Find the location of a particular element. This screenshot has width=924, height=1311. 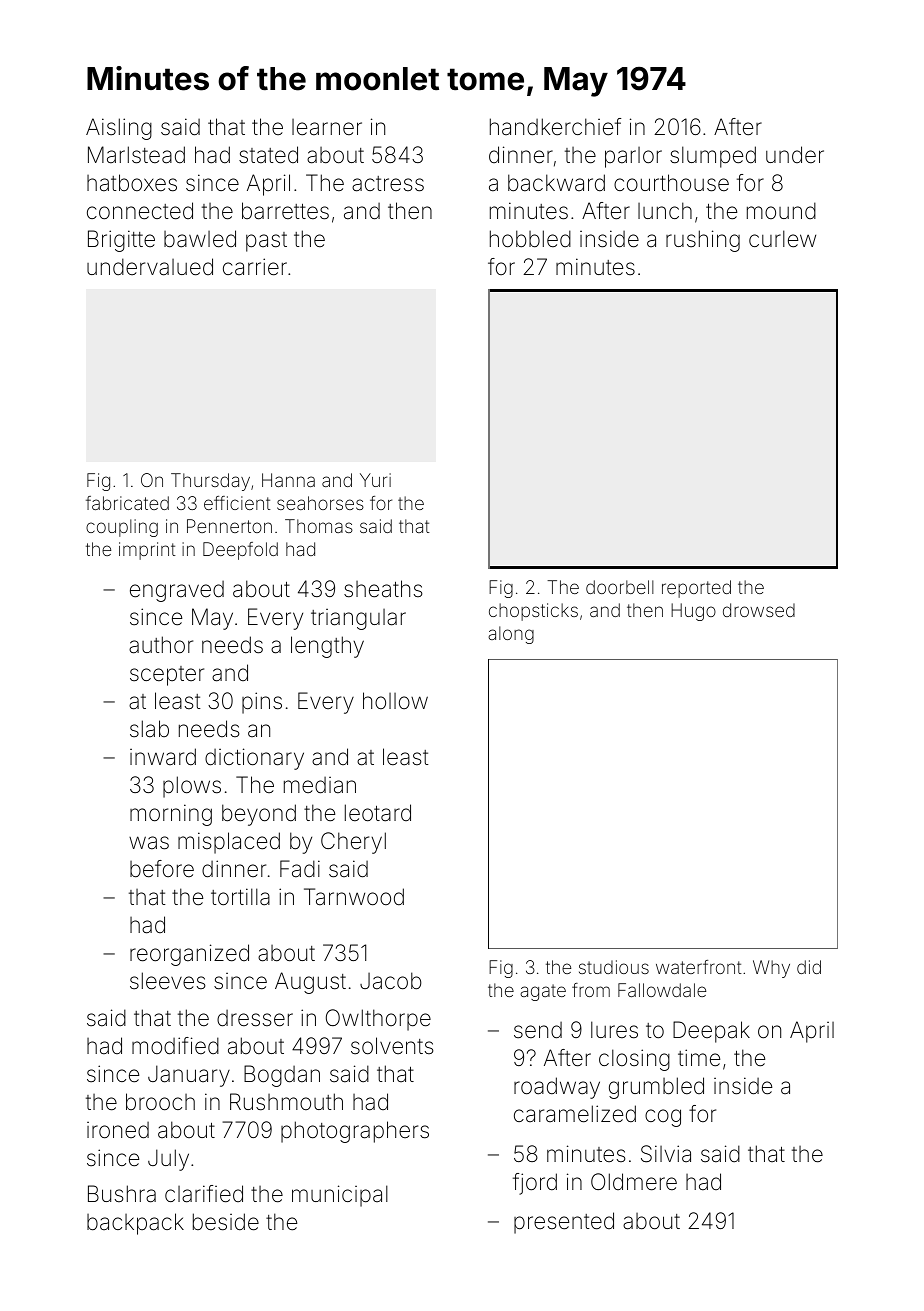

slumped is located at coordinates (713, 157).
